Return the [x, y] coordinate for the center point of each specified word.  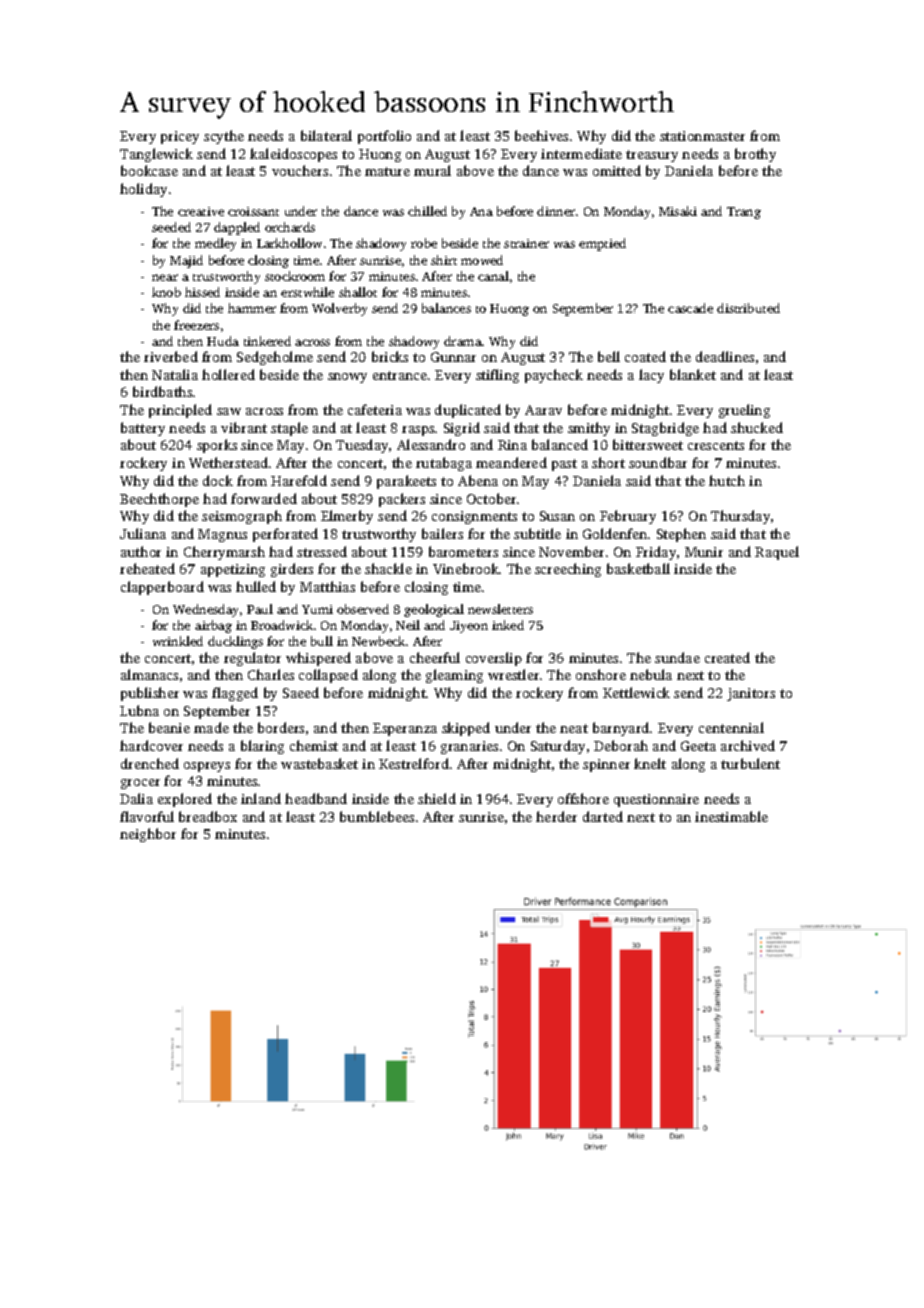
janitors [751, 694]
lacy [651, 376]
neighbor [148, 835]
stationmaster [702, 136]
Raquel [777, 553]
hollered [228, 374]
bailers [442, 533]
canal [493, 276]
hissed [202, 292]
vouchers [300, 170]
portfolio [384, 137]
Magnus [222, 535]
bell [609, 356]
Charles [271, 674]
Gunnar [453, 357]
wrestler [513, 674]
